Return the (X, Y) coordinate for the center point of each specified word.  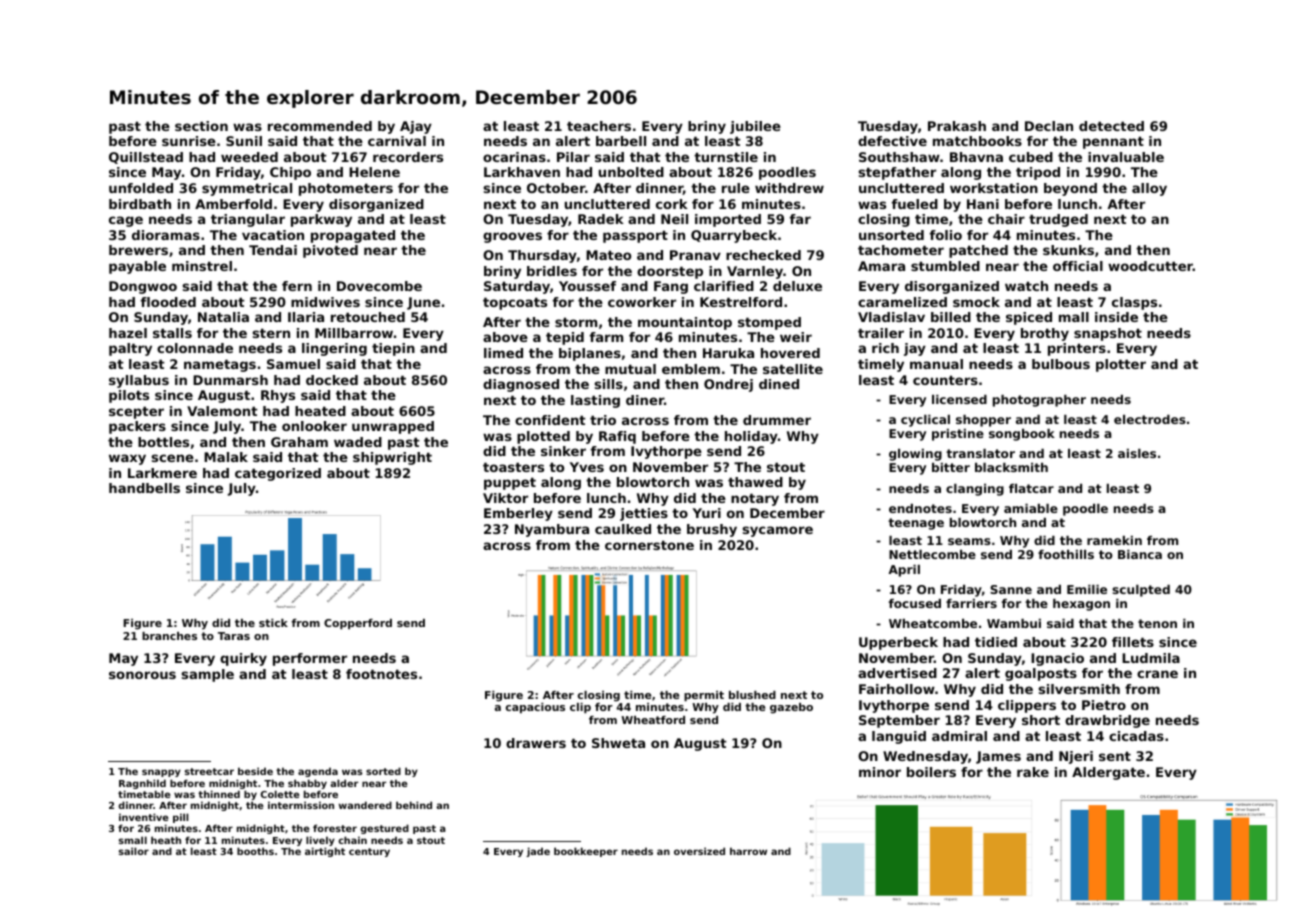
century (369, 852)
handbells (144, 488)
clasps (1134, 303)
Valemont (222, 411)
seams (969, 541)
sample (208, 675)
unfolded (141, 188)
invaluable (1126, 157)
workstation (994, 188)
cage (126, 221)
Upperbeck (898, 643)
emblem (691, 369)
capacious (535, 708)
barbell (621, 141)
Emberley (518, 514)
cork (672, 204)
